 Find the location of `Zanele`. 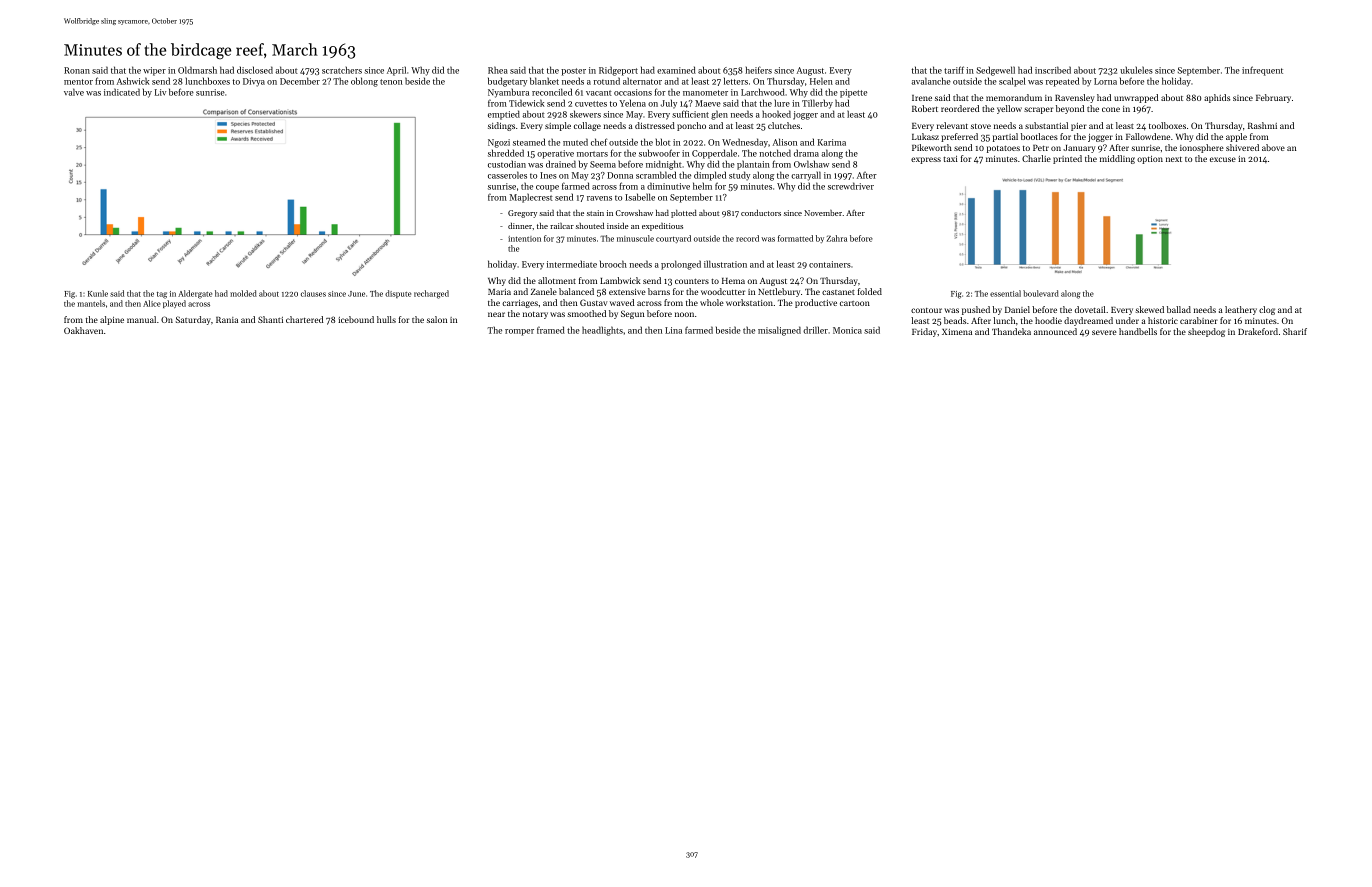

Zanele is located at coordinates (544, 291).
